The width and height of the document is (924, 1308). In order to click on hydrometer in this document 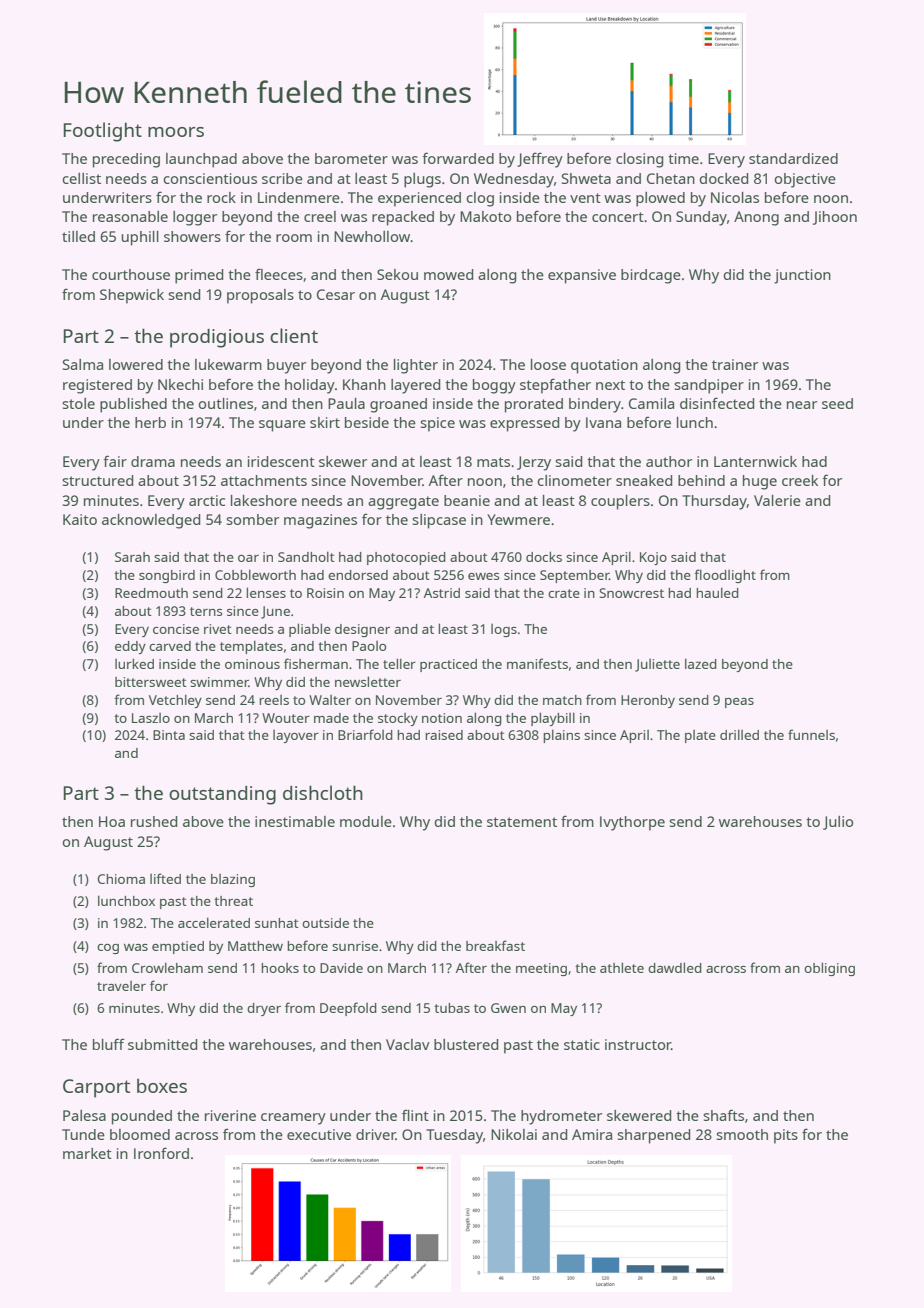, I will do `click(561, 1117)`.
